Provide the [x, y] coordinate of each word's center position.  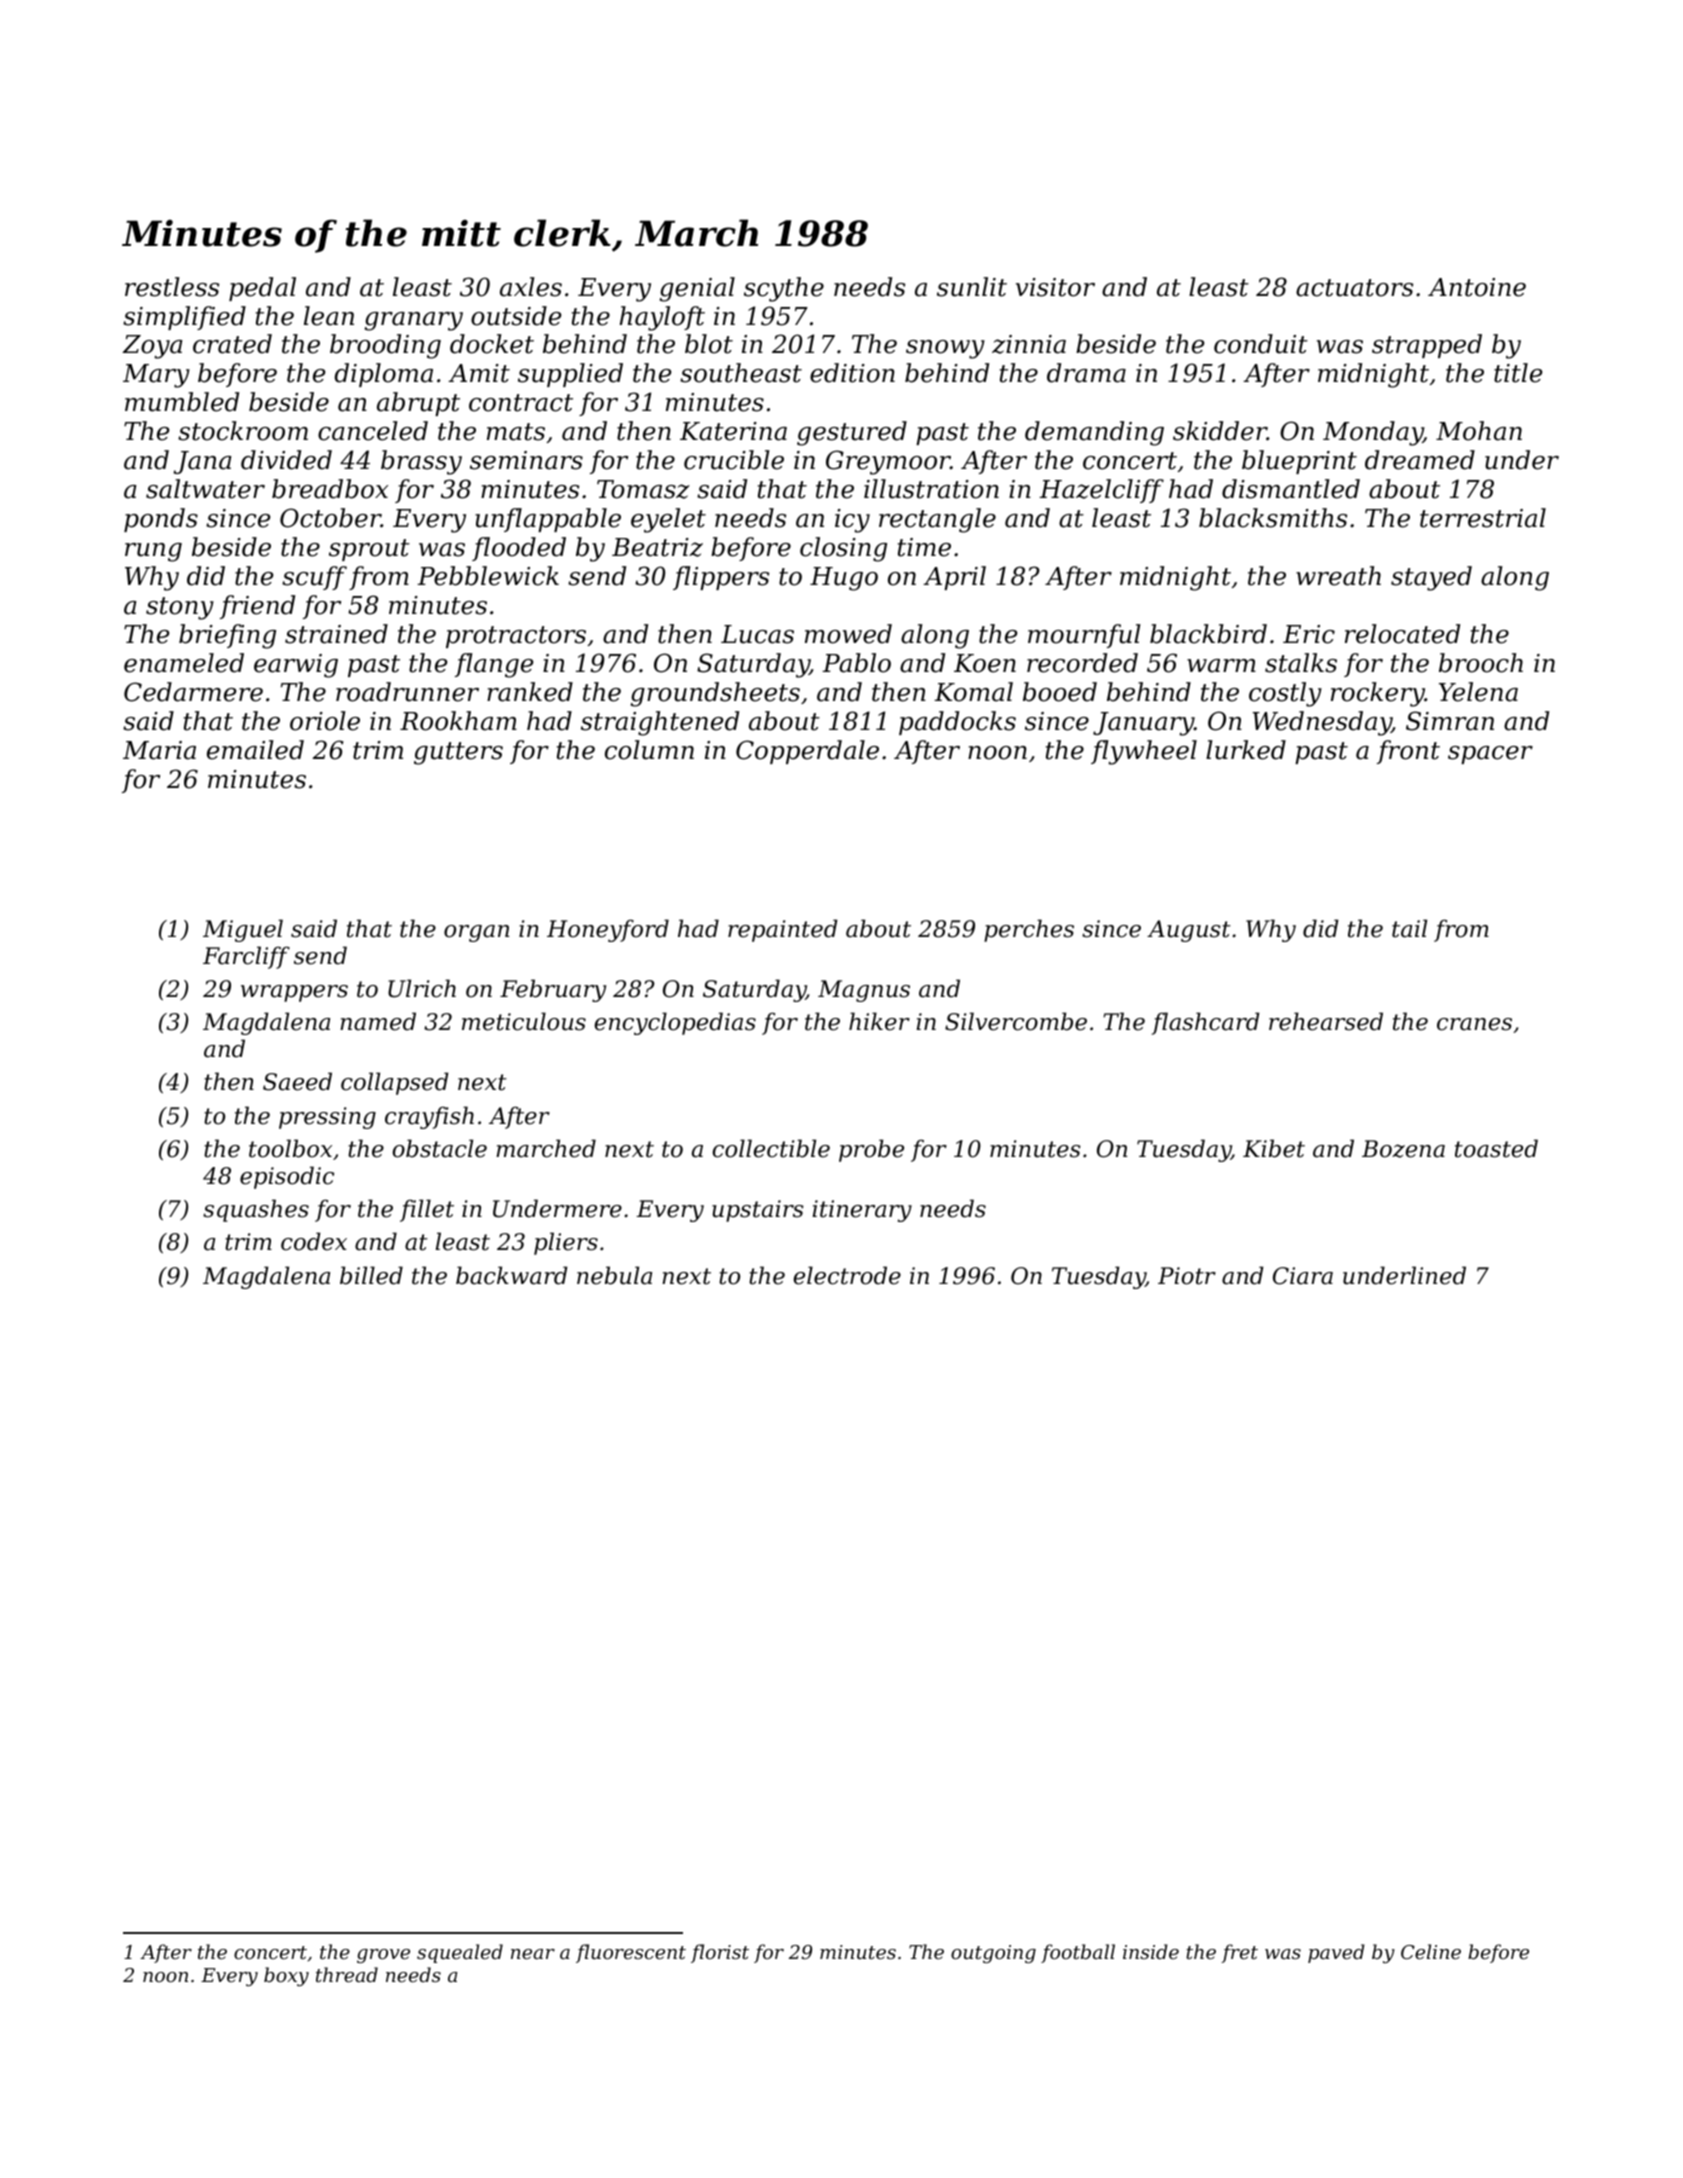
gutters [458, 753]
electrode [847, 1275]
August [1189, 931]
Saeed [297, 1081]
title [1518, 373]
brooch [1481, 663]
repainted [783, 930]
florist [720, 1953]
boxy [286, 1976]
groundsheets [715, 694]
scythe [784, 289]
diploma [384, 375]
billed [371, 1275]
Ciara [1303, 1276]
